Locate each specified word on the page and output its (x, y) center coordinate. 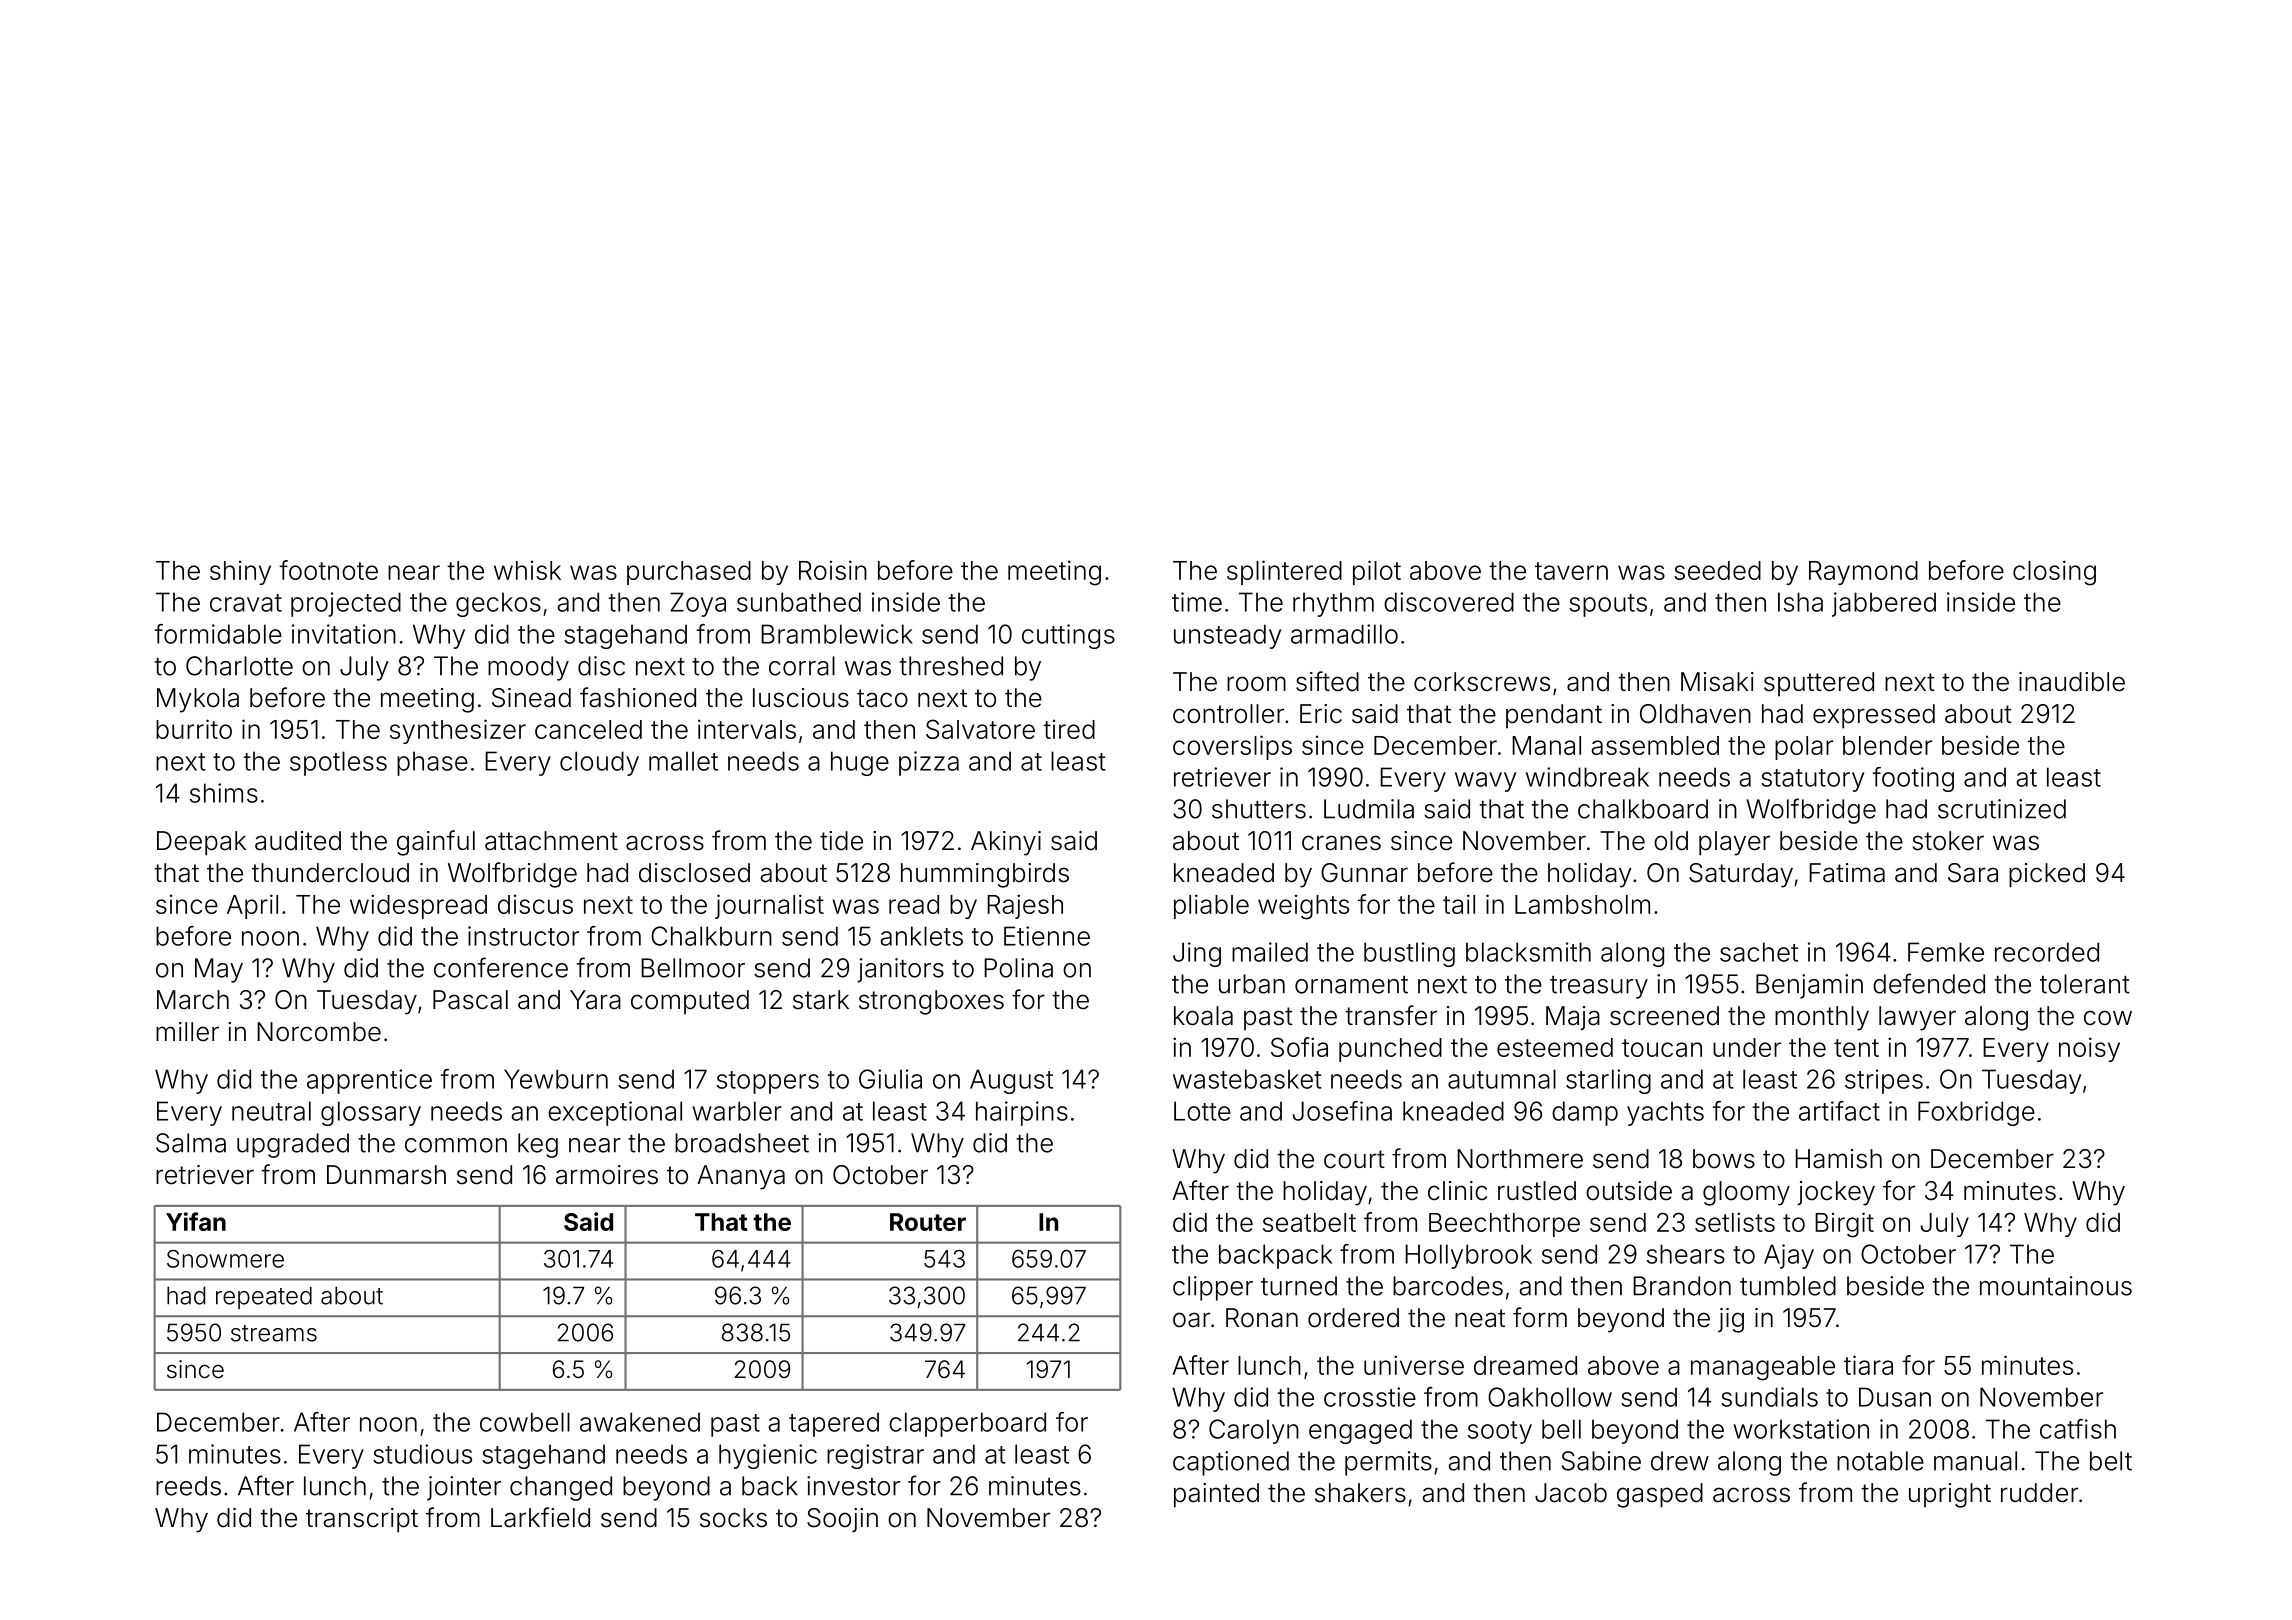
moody (528, 668)
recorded (2047, 952)
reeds (188, 1486)
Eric (1321, 714)
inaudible (2072, 682)
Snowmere (225, 1259)
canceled (588, 729)
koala (1203, 1016)
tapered (834, 1424)
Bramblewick (837, 634)
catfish (2078, 1429)
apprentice (369, 1081)
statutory (1812, 780)
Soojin (842, 1520)
